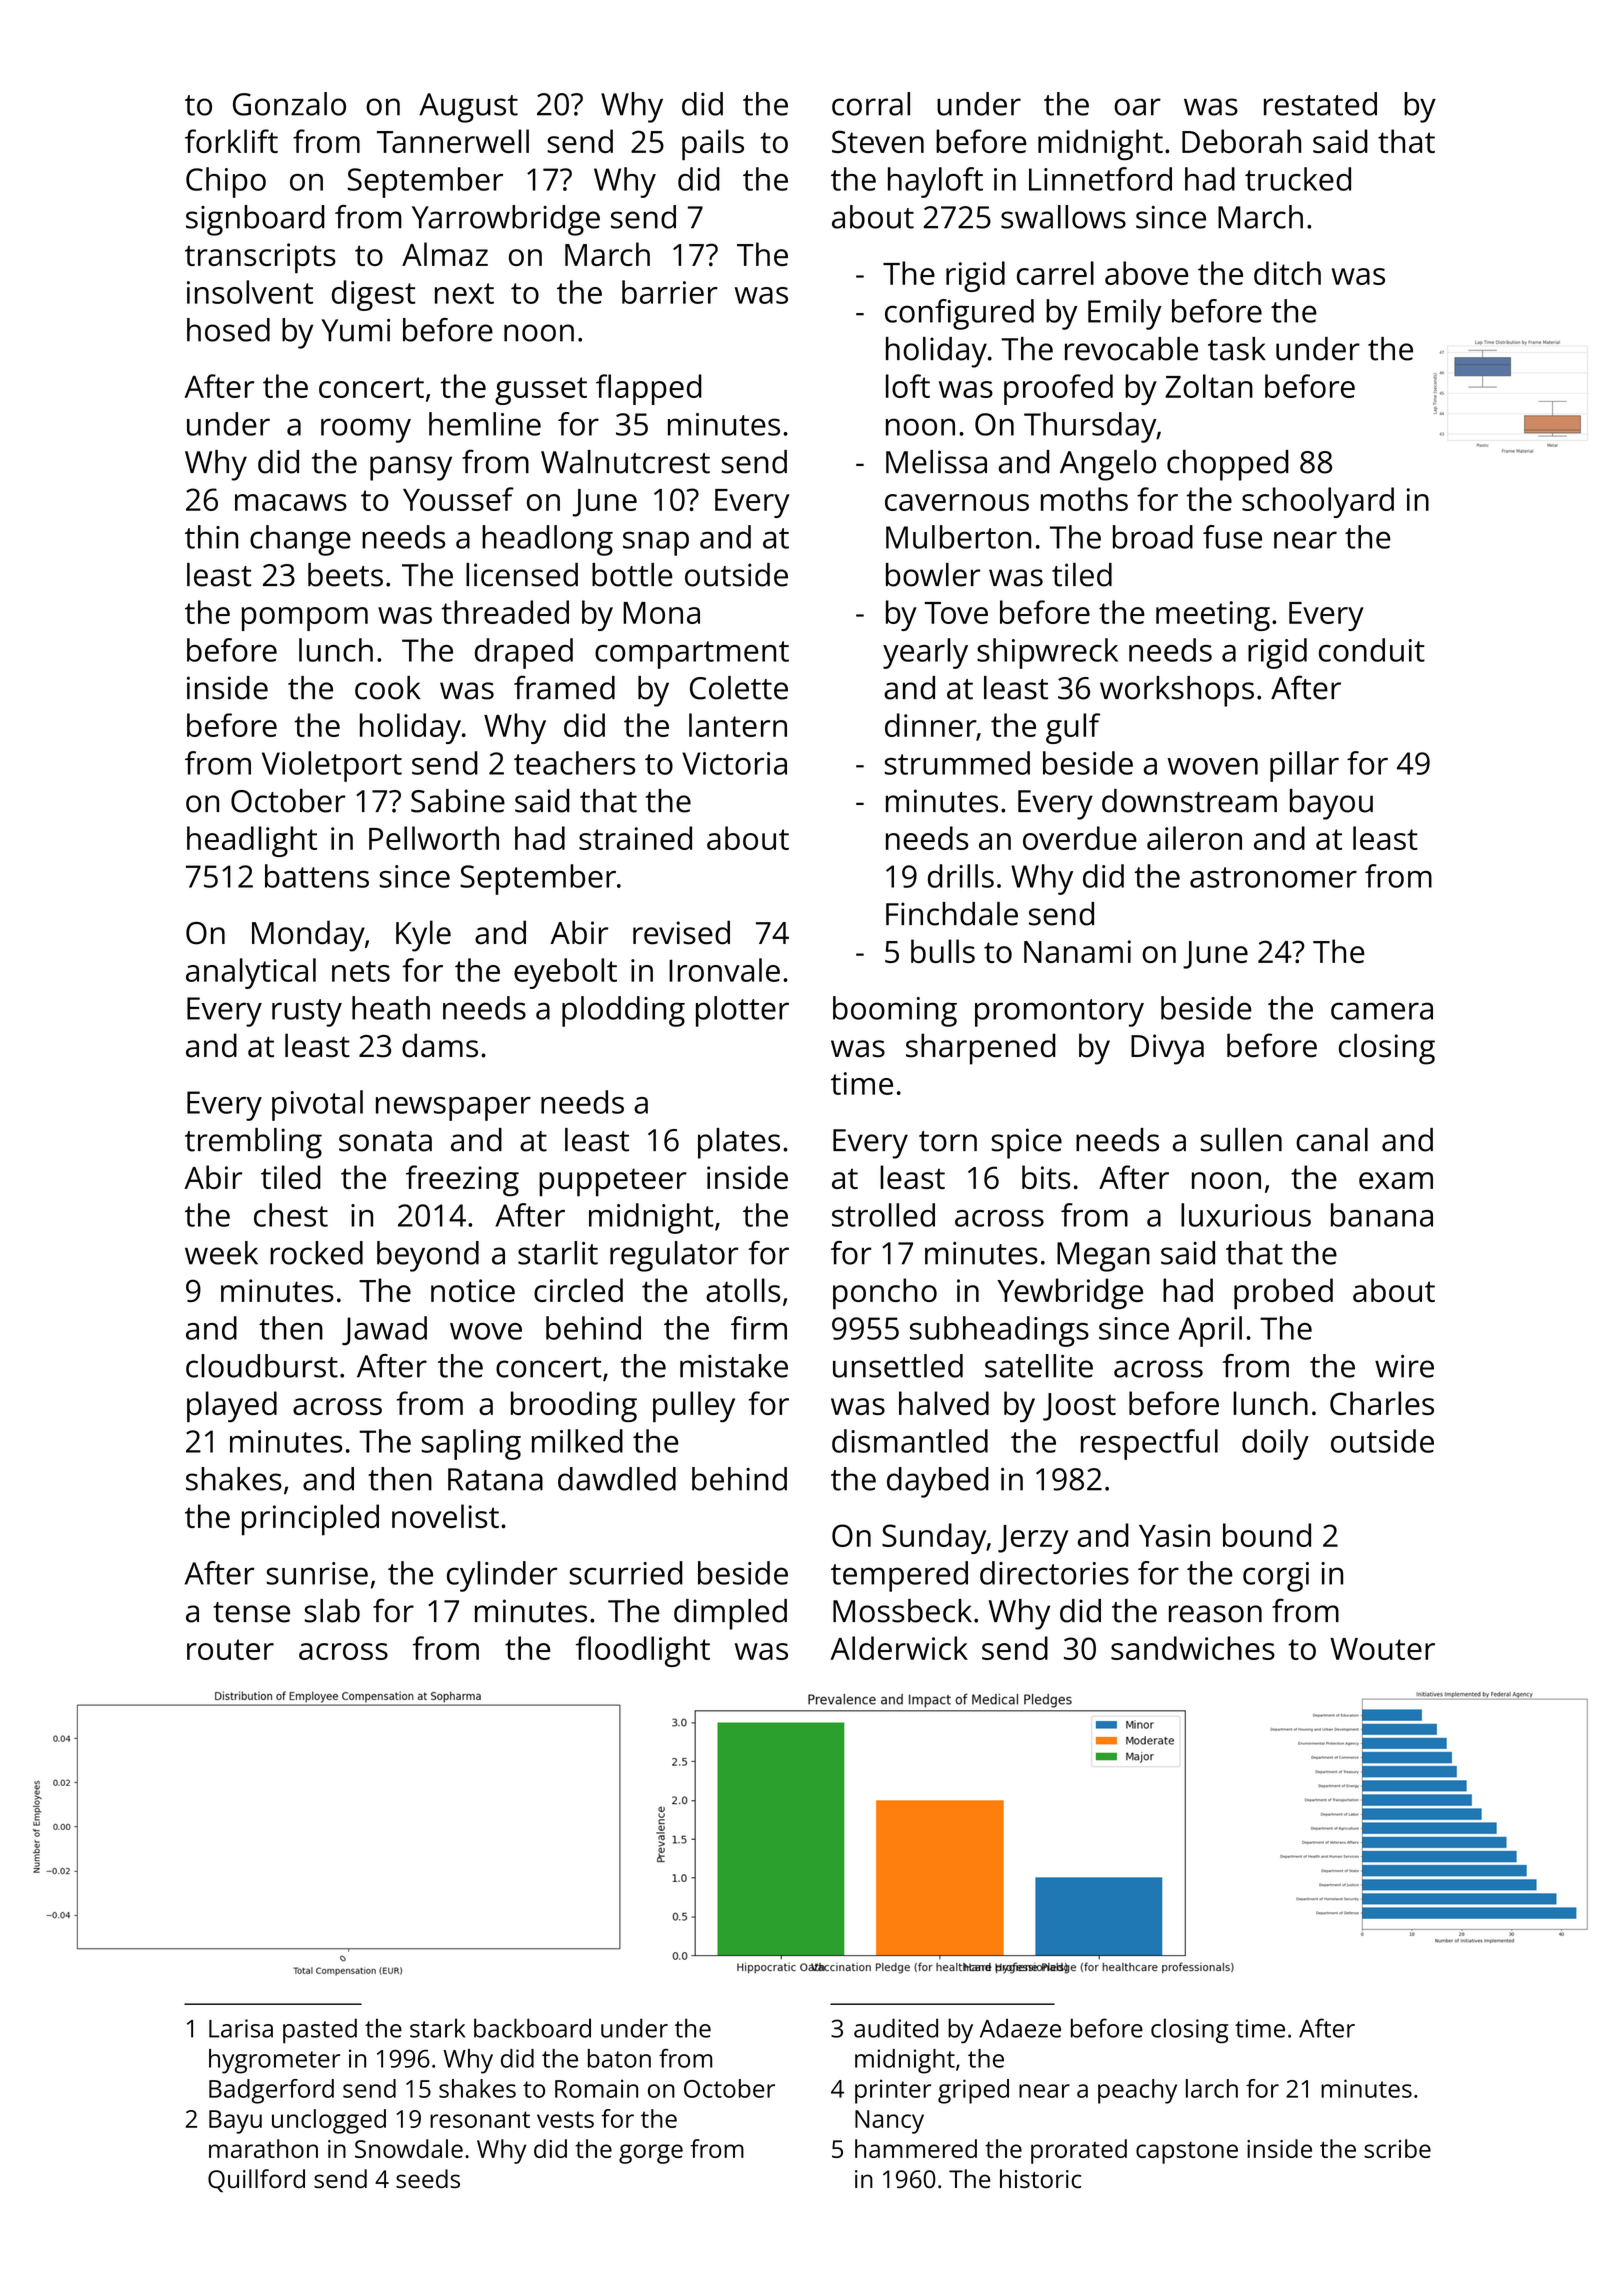 Image resolution: width=1620 pixels, height=2292 pixels. I want to click on Nancy, so click(889, 2122).
